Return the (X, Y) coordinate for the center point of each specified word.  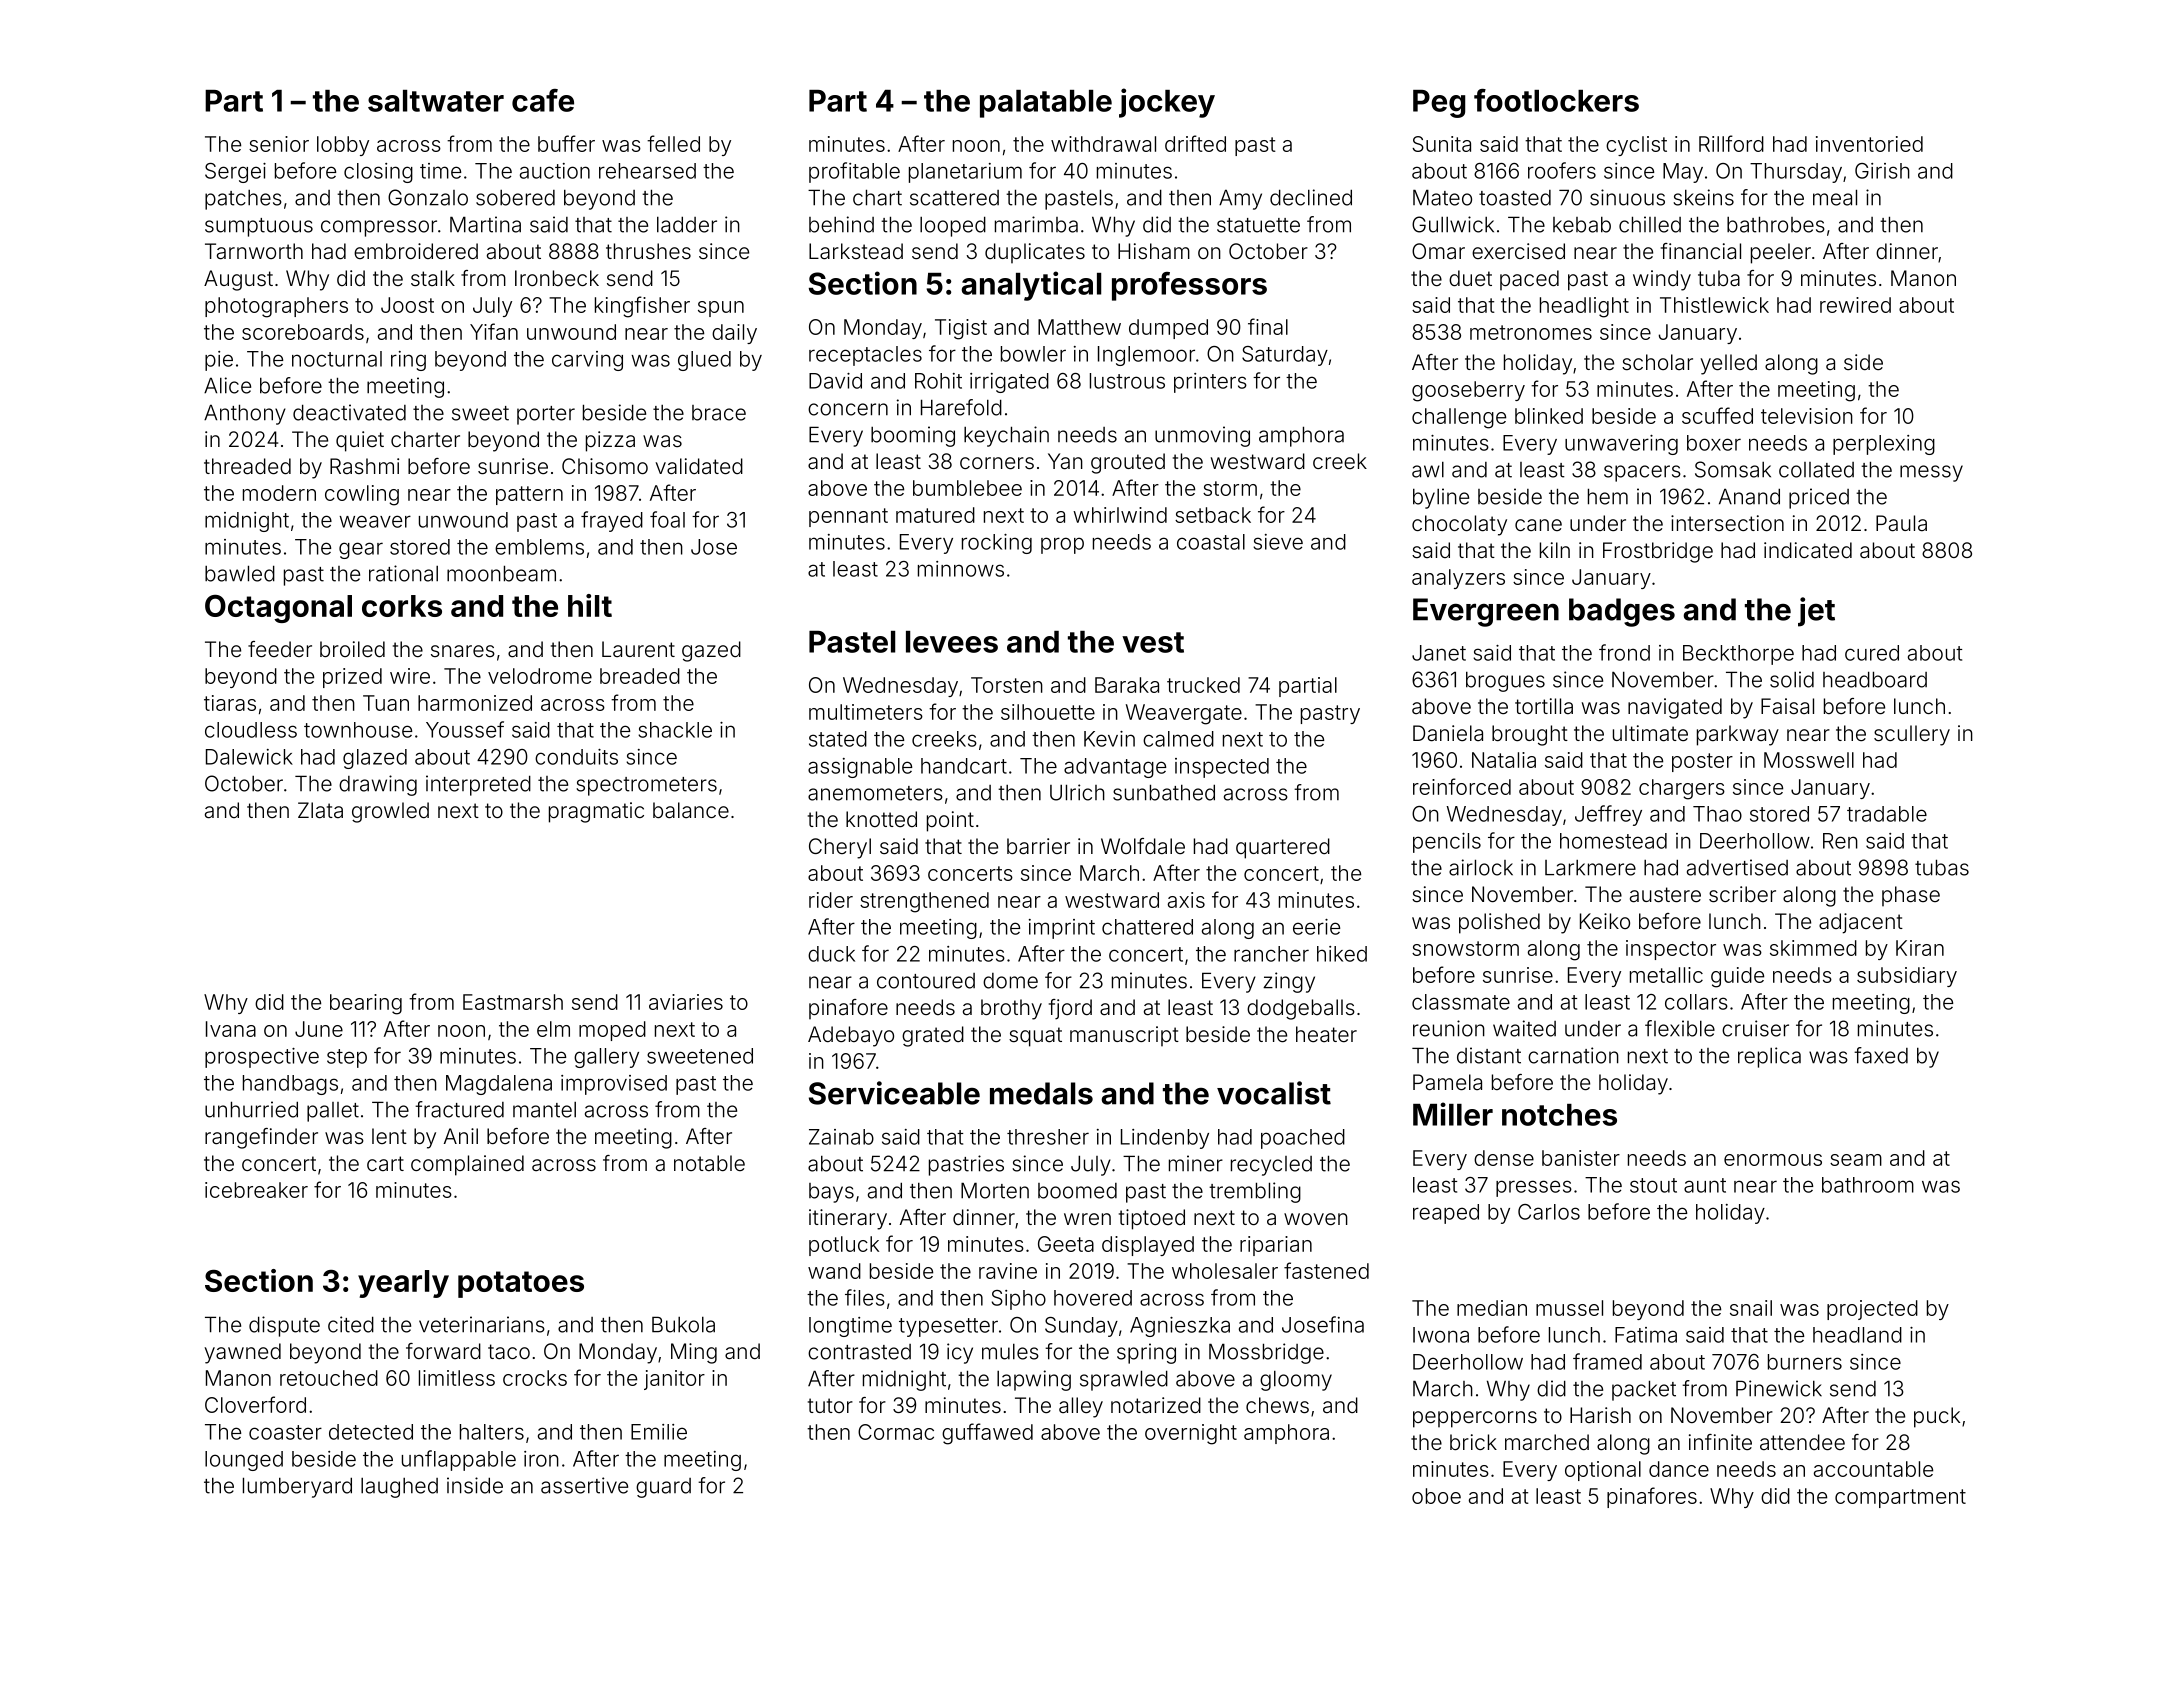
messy (1931, 473)
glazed (375, 759)
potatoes (521, 1284)
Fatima (1646, 1335)
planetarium (965, 173)
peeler (1781, 253)
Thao (1717, 814)
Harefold (961, 407)
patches (243, 200)
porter (546, 415)
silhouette (1048, 712)
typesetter (948, 1327)
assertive (584, 1485)
